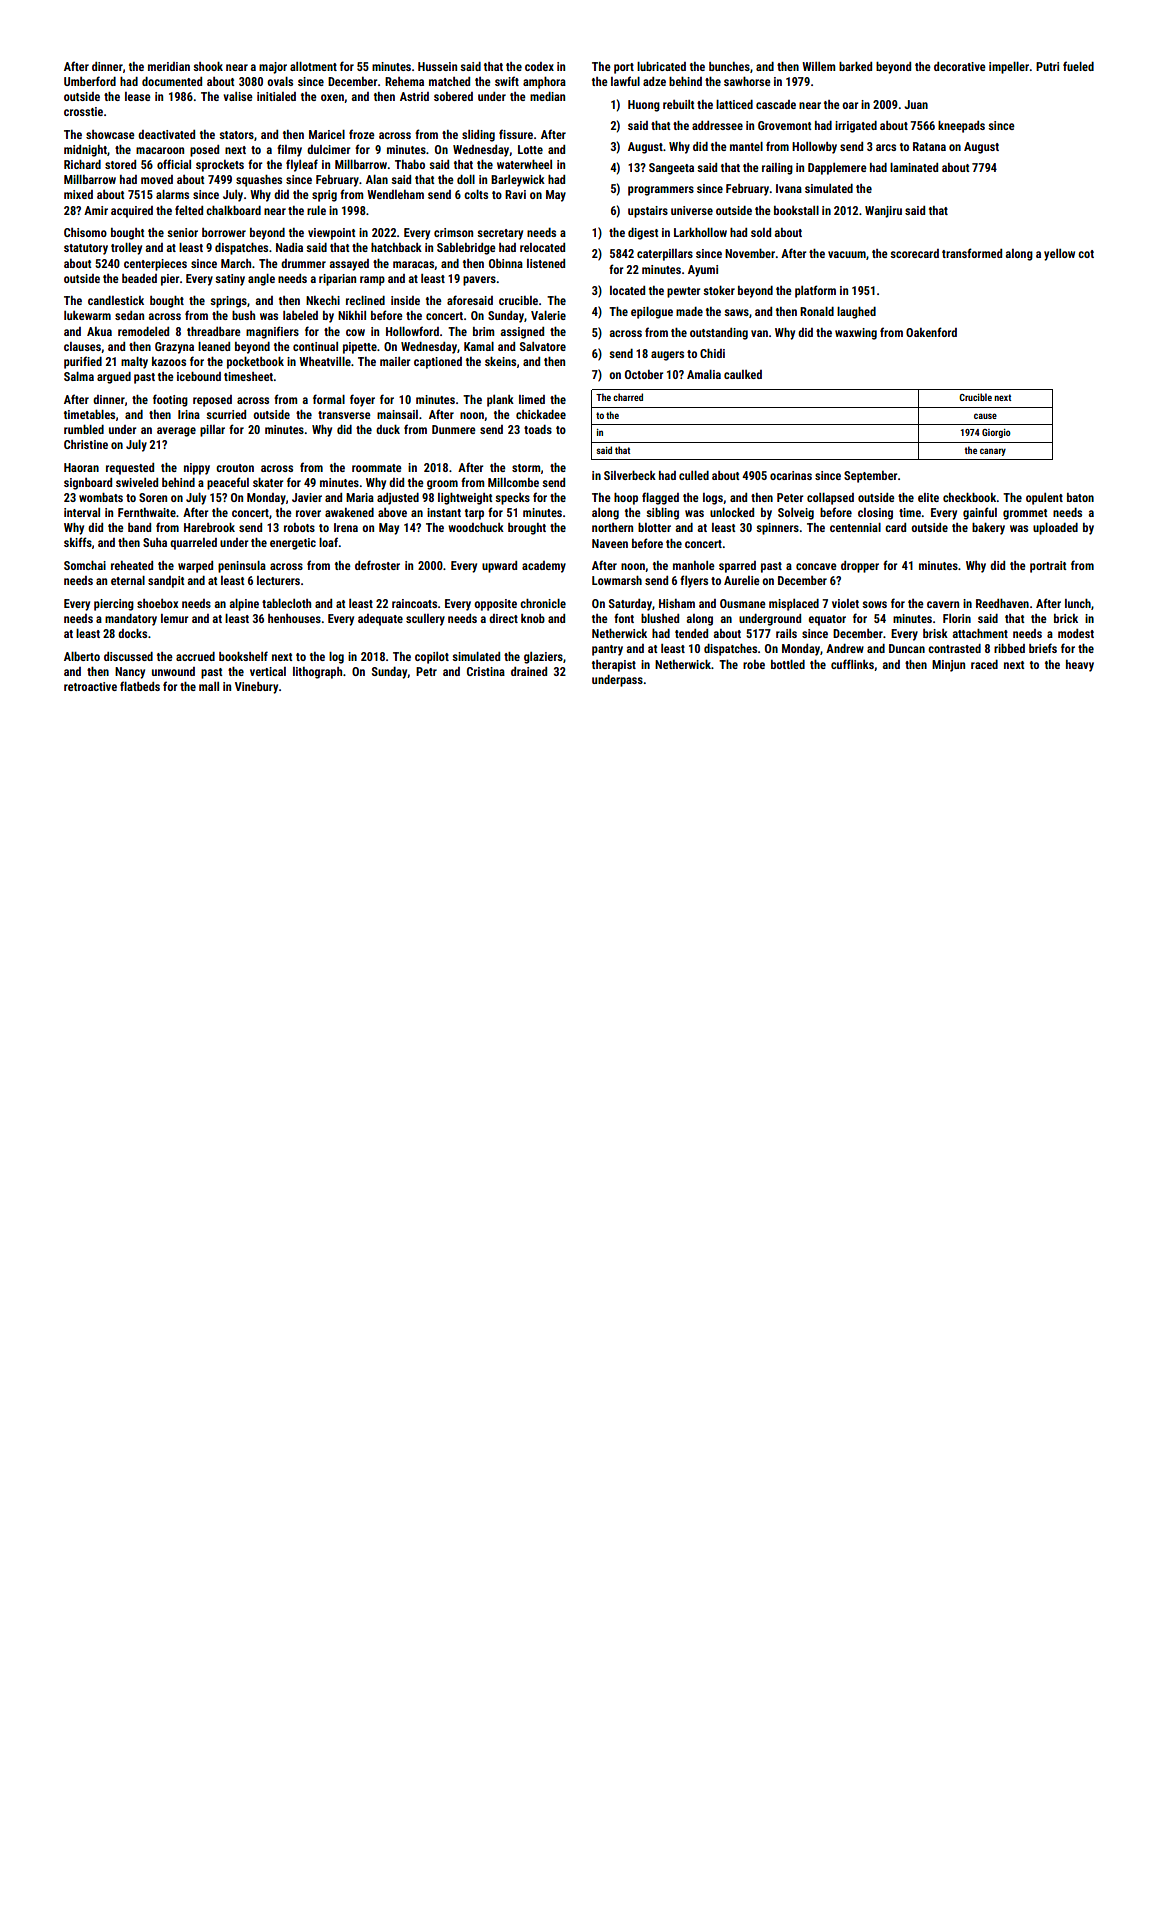 The width and height of the screenshot is (1158, 1907). I want to click on flatbeds, so click(140, 686).
